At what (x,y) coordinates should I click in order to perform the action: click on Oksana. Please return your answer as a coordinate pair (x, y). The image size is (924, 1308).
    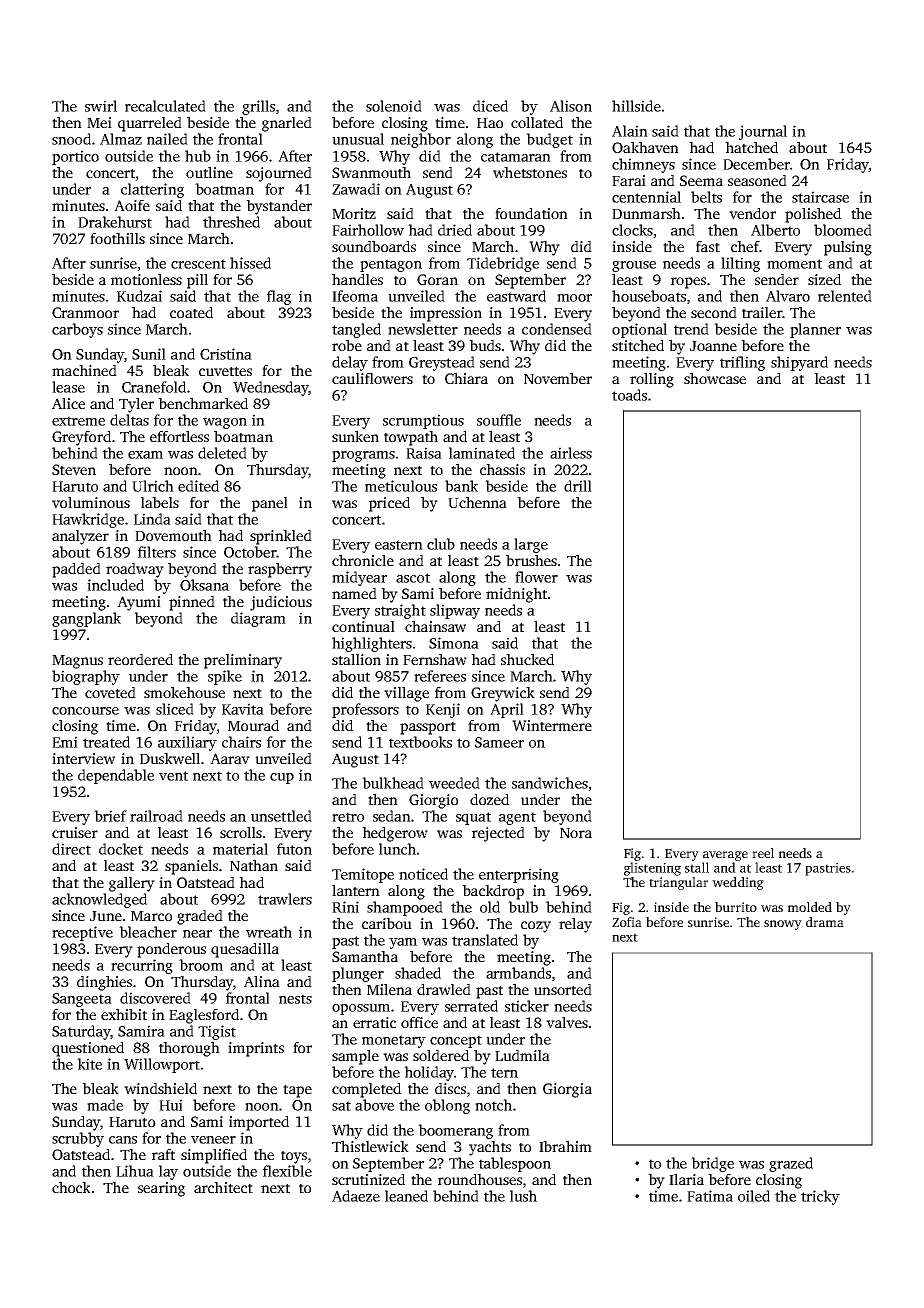
    Looking at the image, I should click on (204, 585).
